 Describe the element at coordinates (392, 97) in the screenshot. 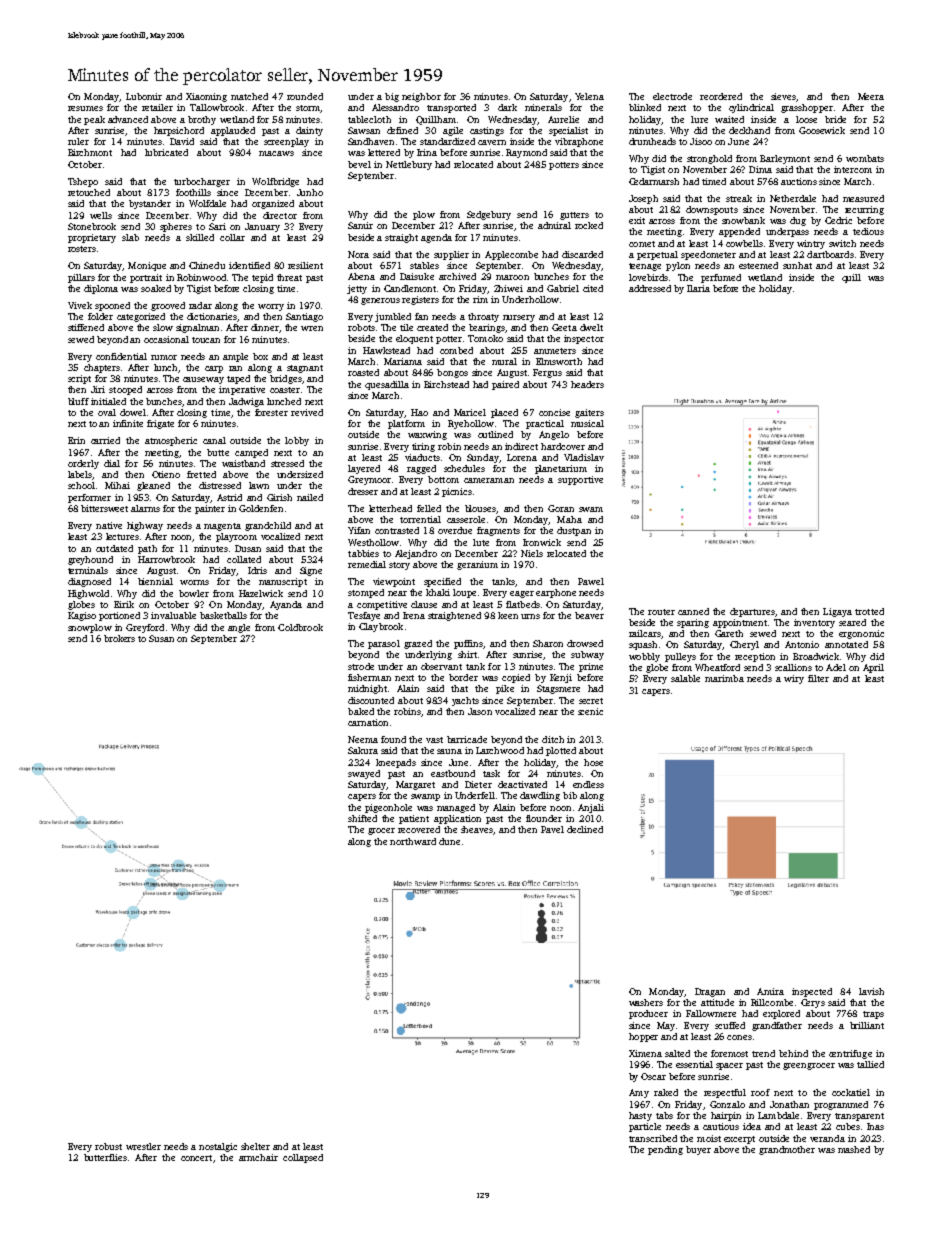

I see `big` at that location.
